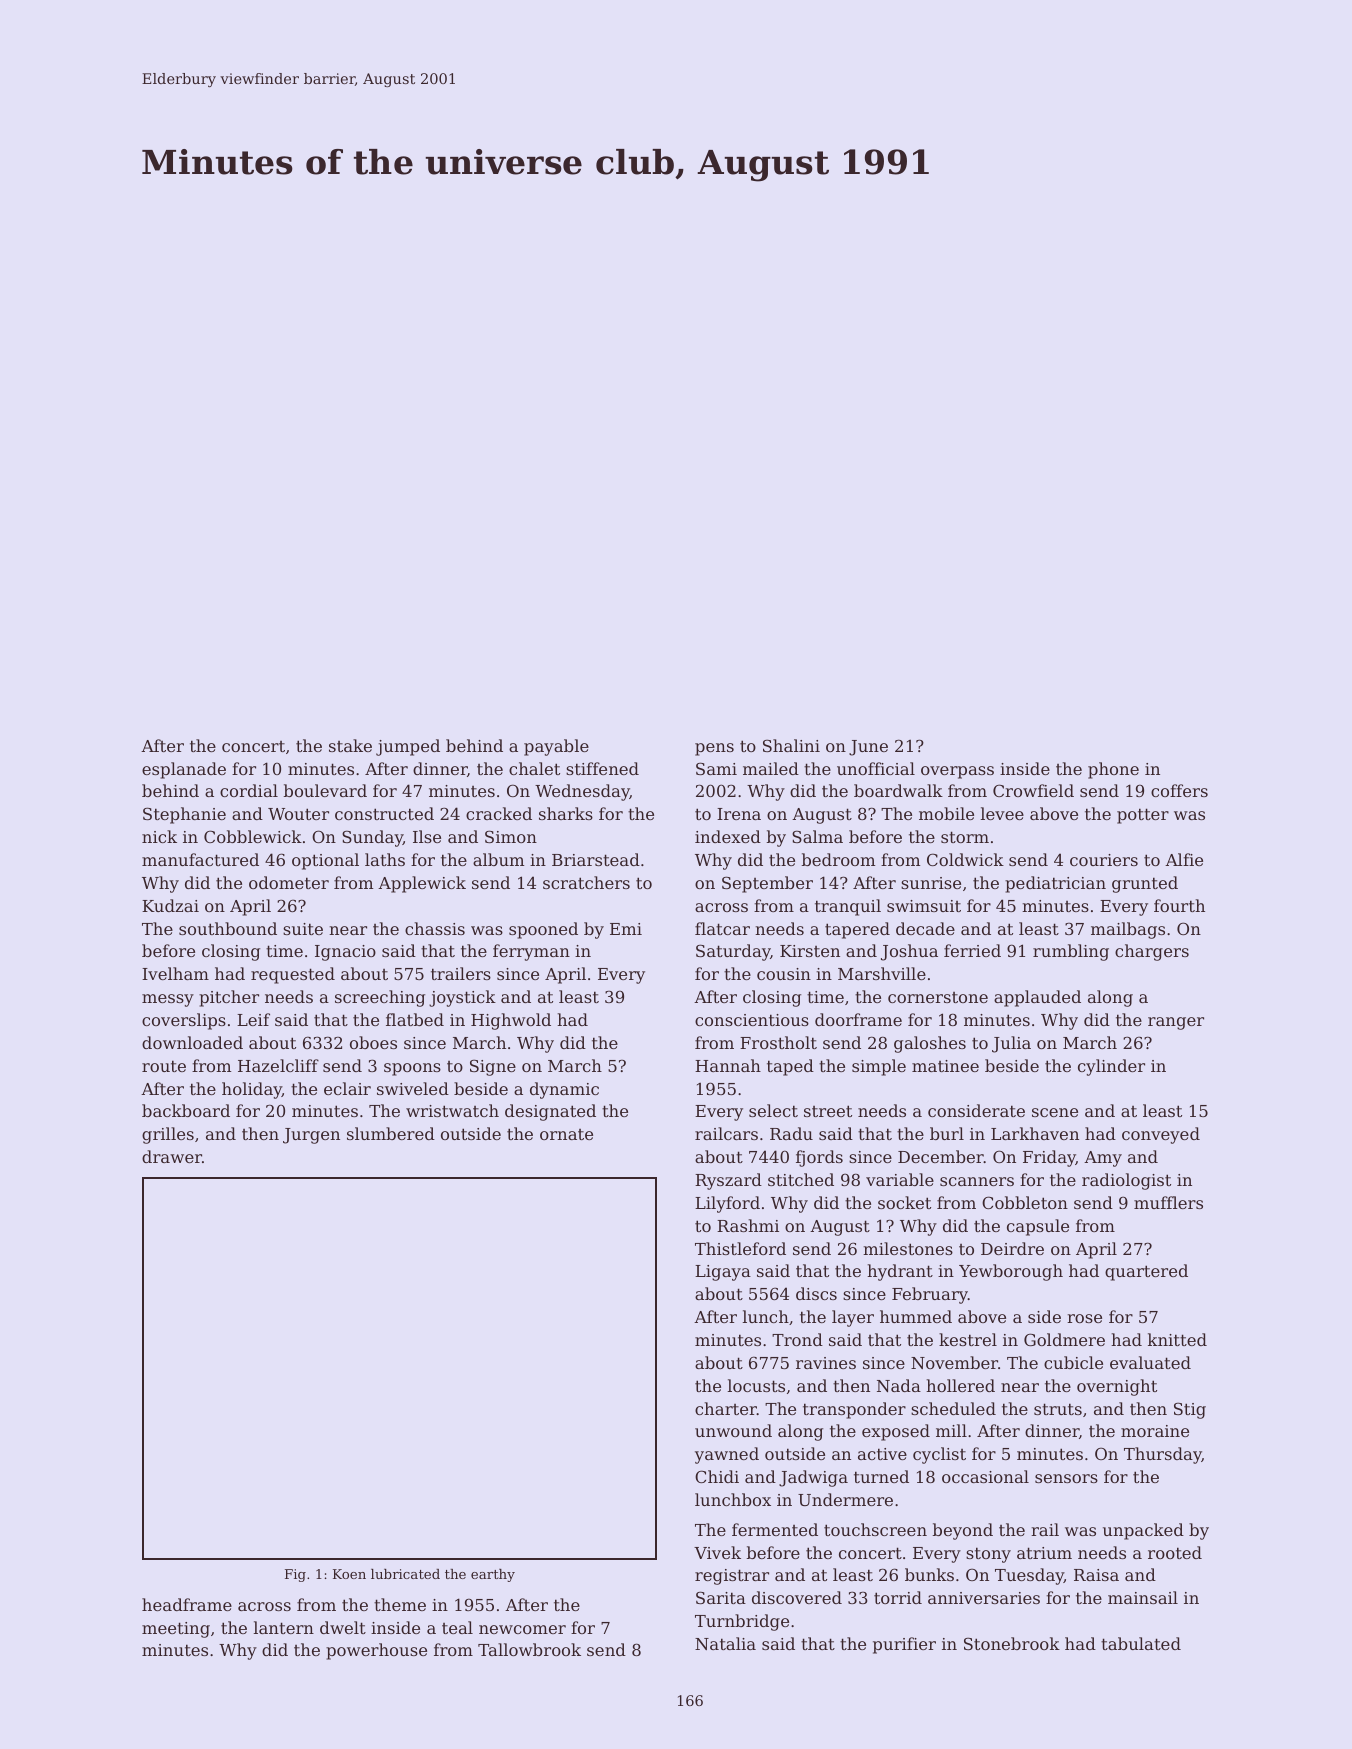  What do you see at coordinates (184, 1021) in the screenshot?
I see `coverslips` at bounding box center [184, 1021].
